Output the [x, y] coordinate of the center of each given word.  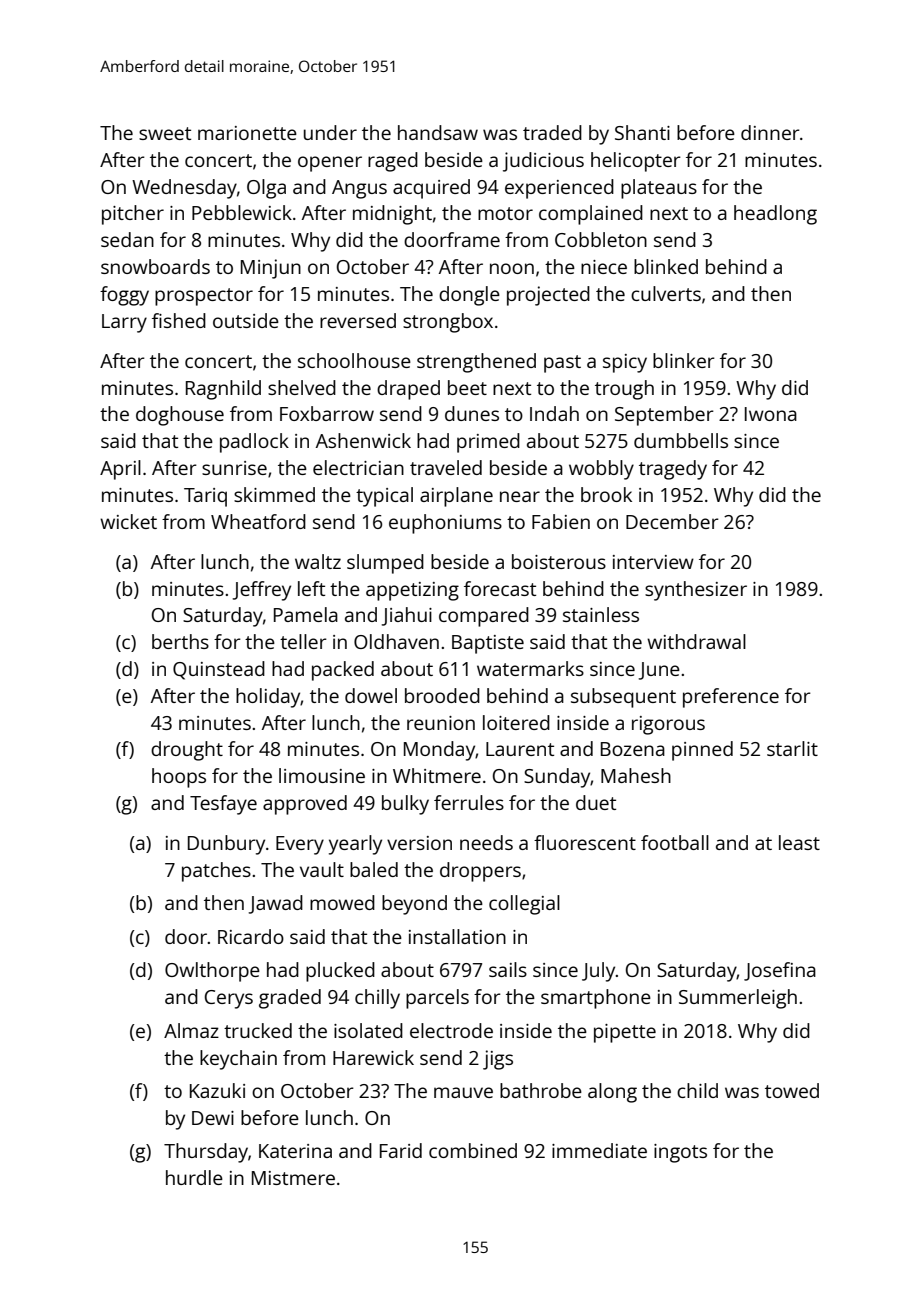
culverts [666, 293]
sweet [165, 133]
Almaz [191, 1030]
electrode [451, 1030]
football [675, 842]
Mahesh [636, 775]
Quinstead [219, 670]
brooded [442, 695]
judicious [543, 162]
